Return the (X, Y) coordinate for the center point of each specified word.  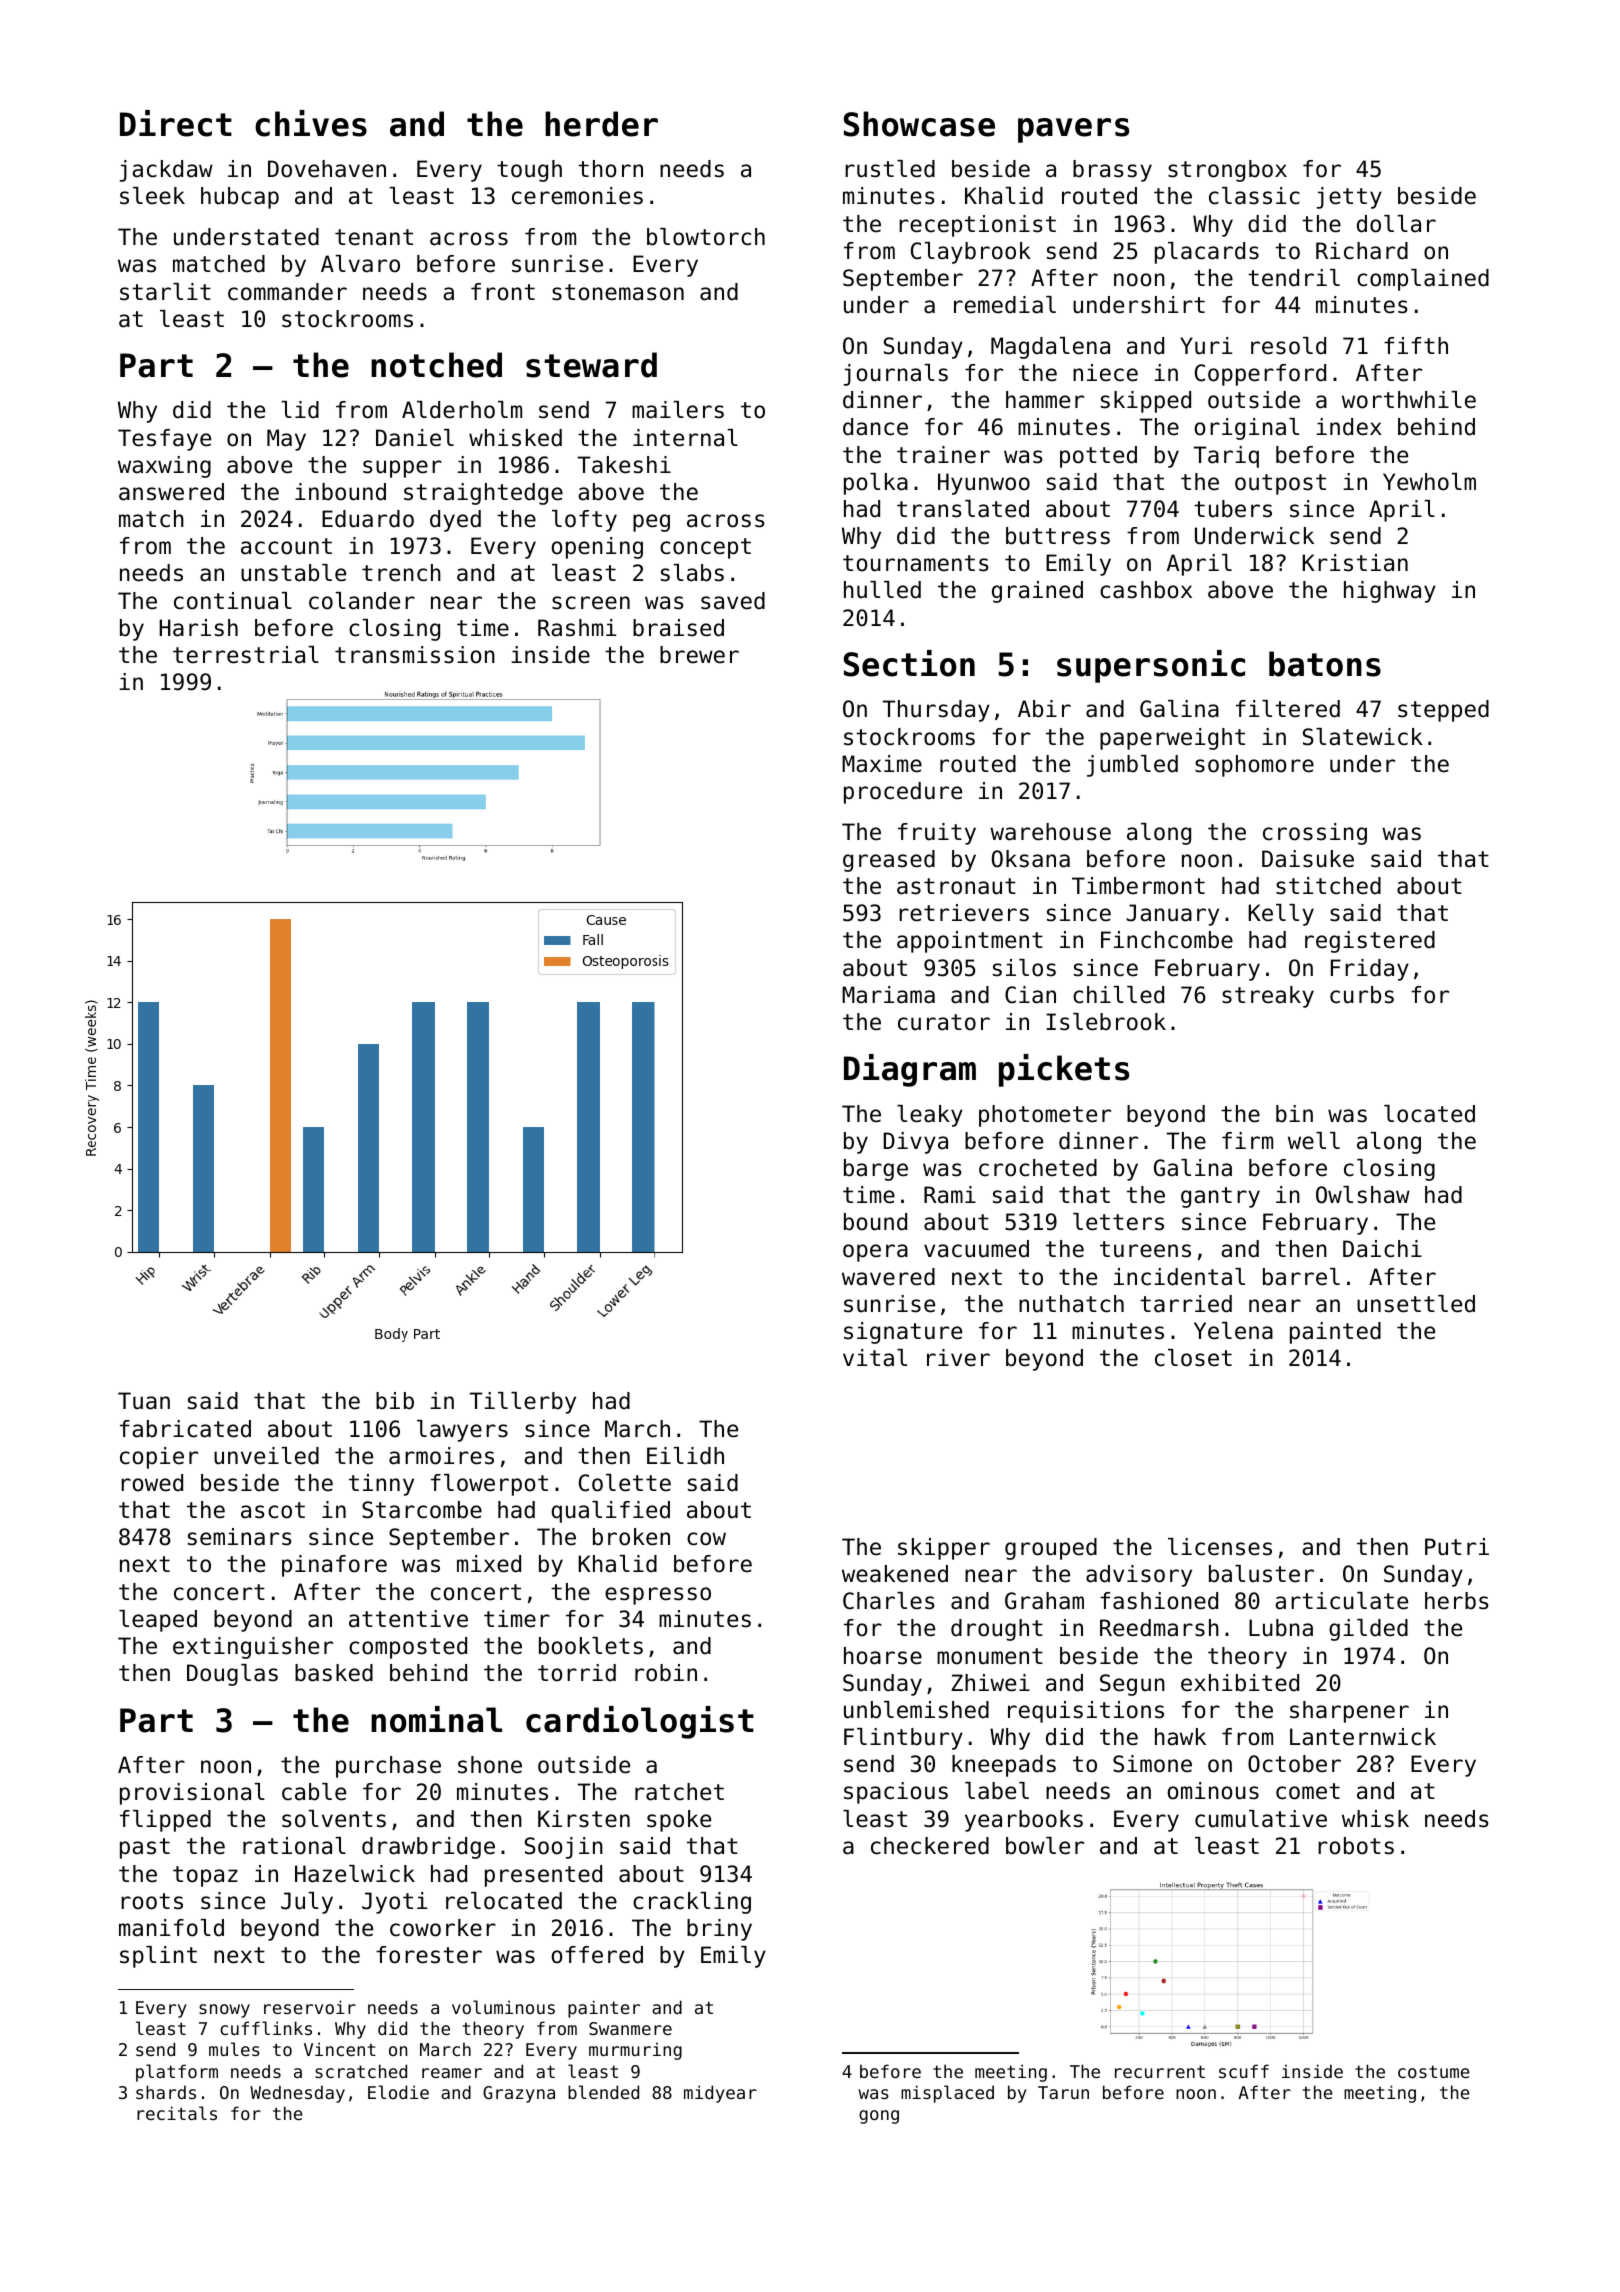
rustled (890, 169)
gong (879, 2117)
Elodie (398, 2092)
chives (311, 123)
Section (909, 663)
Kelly (1281, 915)
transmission (415, 655)
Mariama (888, 995)
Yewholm (1429, 482)
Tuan (144, 1401)
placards (1207, 253)
